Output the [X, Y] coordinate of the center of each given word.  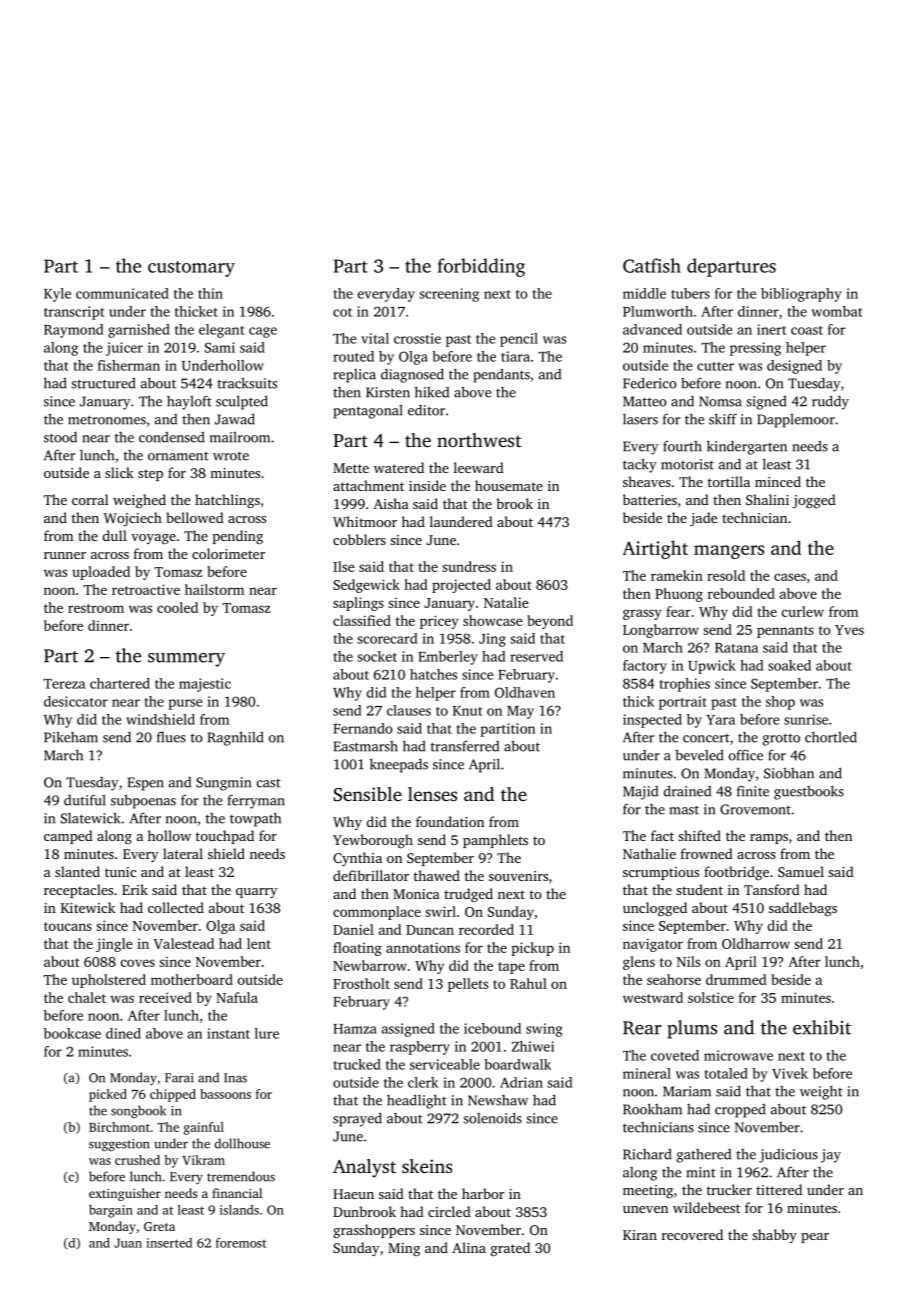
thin [210, 293]
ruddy [830, 402]
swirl [440, 911]
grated [510, 1249]
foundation [450, 821]
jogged [814, 501]
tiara [515, 356]
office [746, 755]
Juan [128, 1243]
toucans [68, 926]
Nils [688, 961]
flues [171, 737]
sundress [469, 566]
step [150, 475]
